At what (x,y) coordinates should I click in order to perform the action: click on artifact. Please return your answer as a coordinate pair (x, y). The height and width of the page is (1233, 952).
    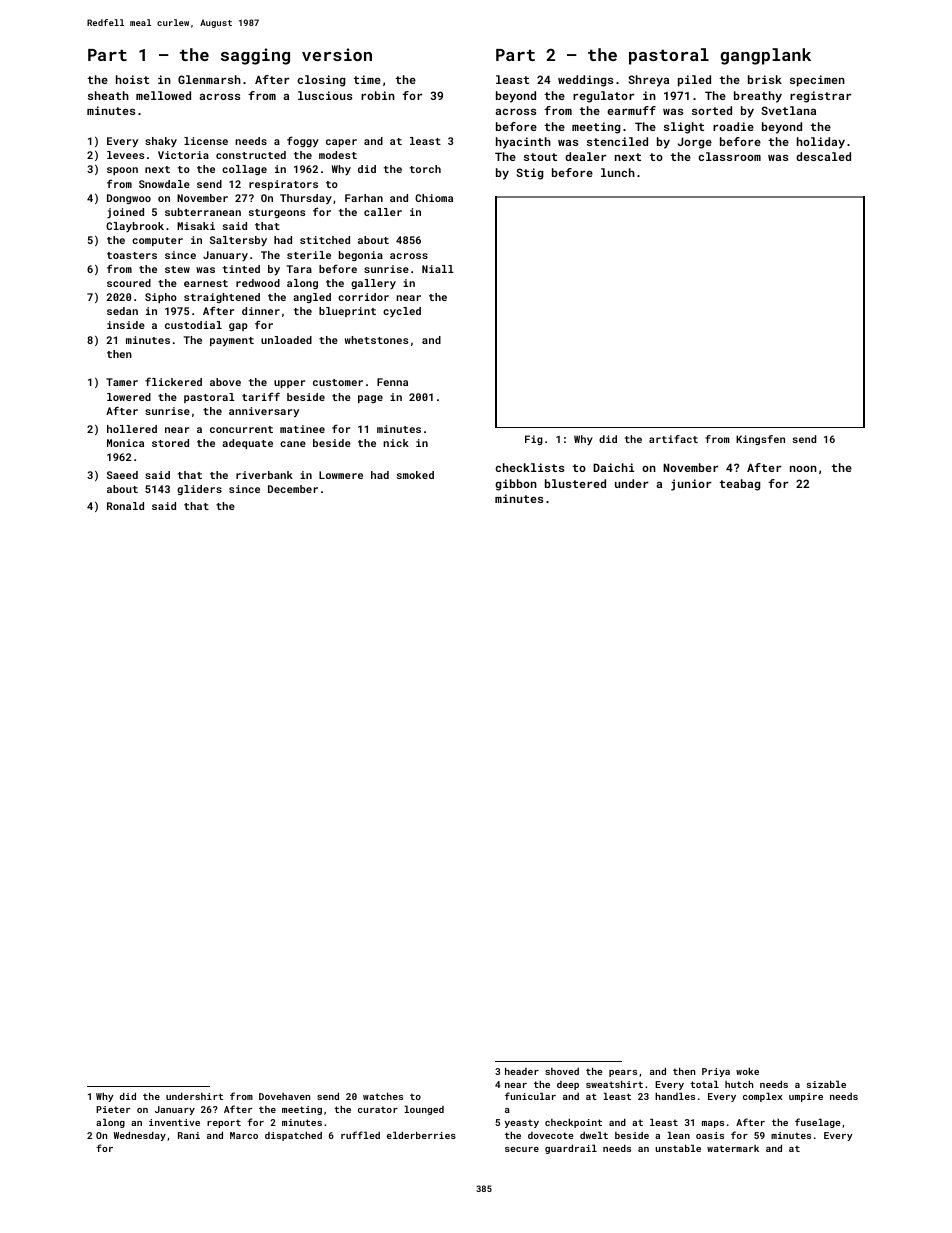
    Looking at the image, I should click on (673, 439).
